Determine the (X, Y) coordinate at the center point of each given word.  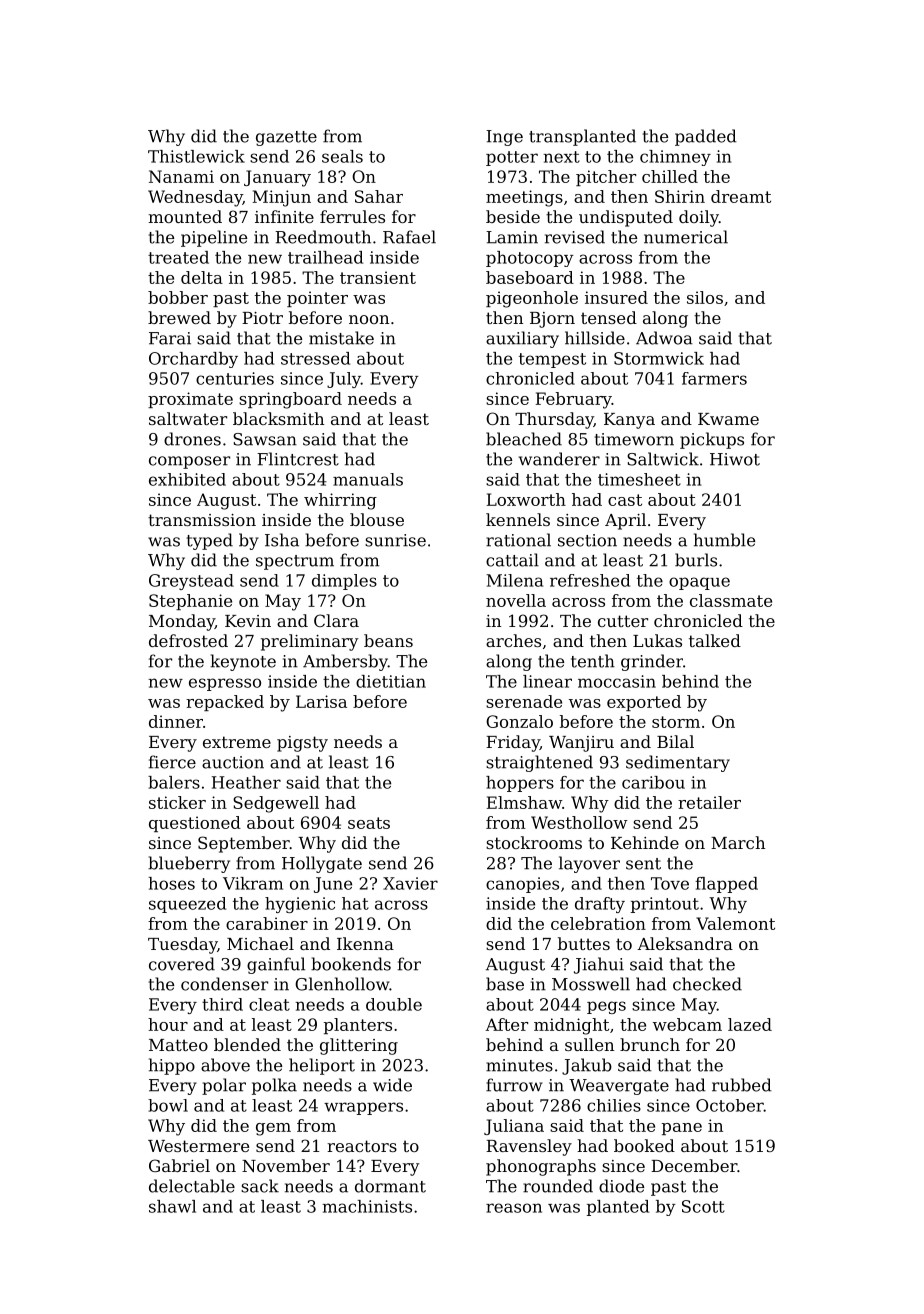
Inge (504, 138)
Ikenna (365, 943)
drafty (600, 905)
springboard (290, 400)
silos (705, 297)
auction (233, 762)
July (344, 380)
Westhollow (579, 822)
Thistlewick (196, 156)
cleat (269, 1004)
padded (706, 137)
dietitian (391, 681)
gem (273, 1129)
